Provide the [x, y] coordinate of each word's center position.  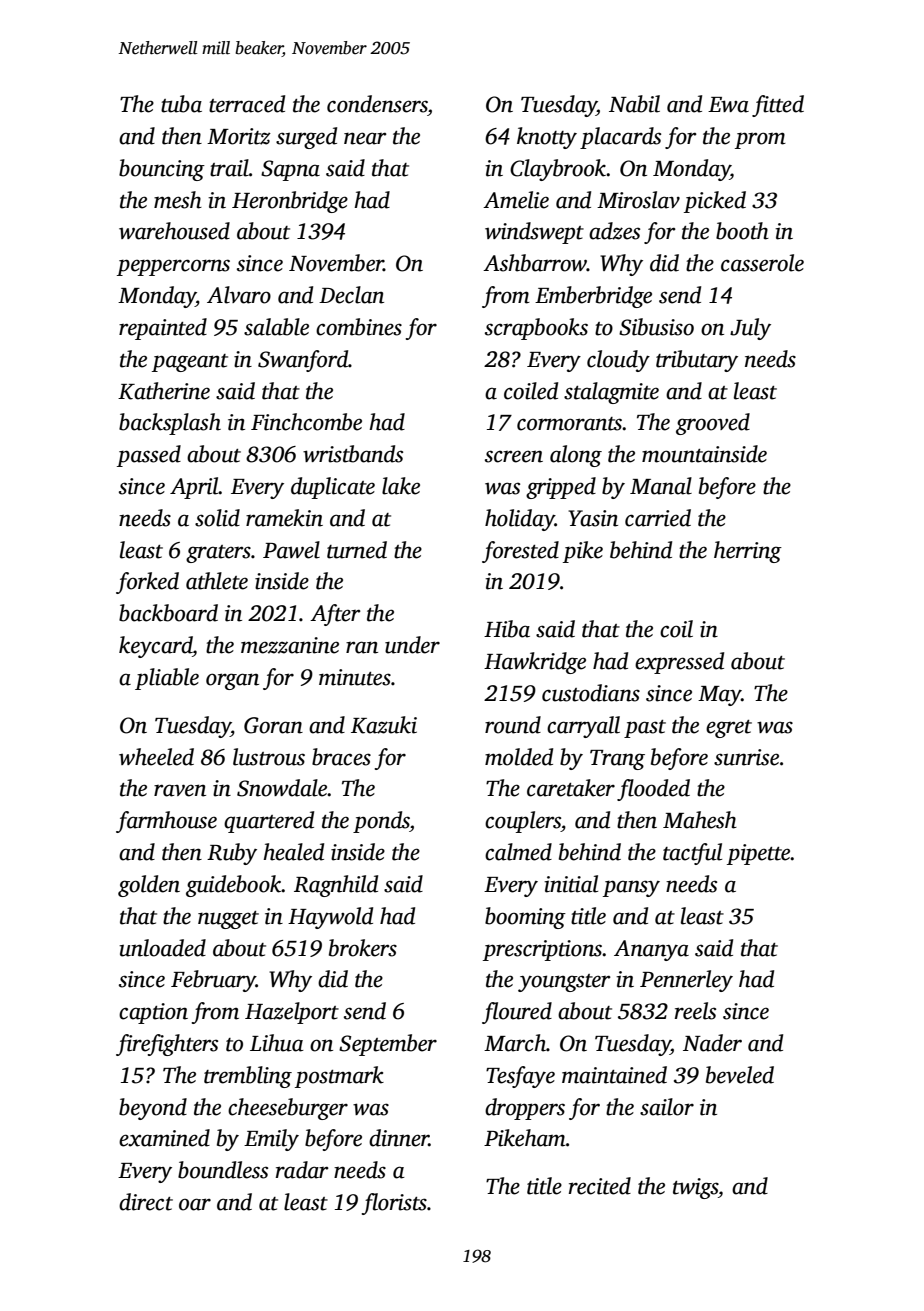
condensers [377, 104]
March [515, 1043]
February [213, 981]
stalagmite [611, 393]
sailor [667, 1107]
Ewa [728, 105]
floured [517, 1013]
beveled [740, 1075]
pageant [190, 363]
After [335, 615]
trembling [248, 1077]
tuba [181, 104]
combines [359, 327]
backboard [168, 613]
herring [748, 552]
